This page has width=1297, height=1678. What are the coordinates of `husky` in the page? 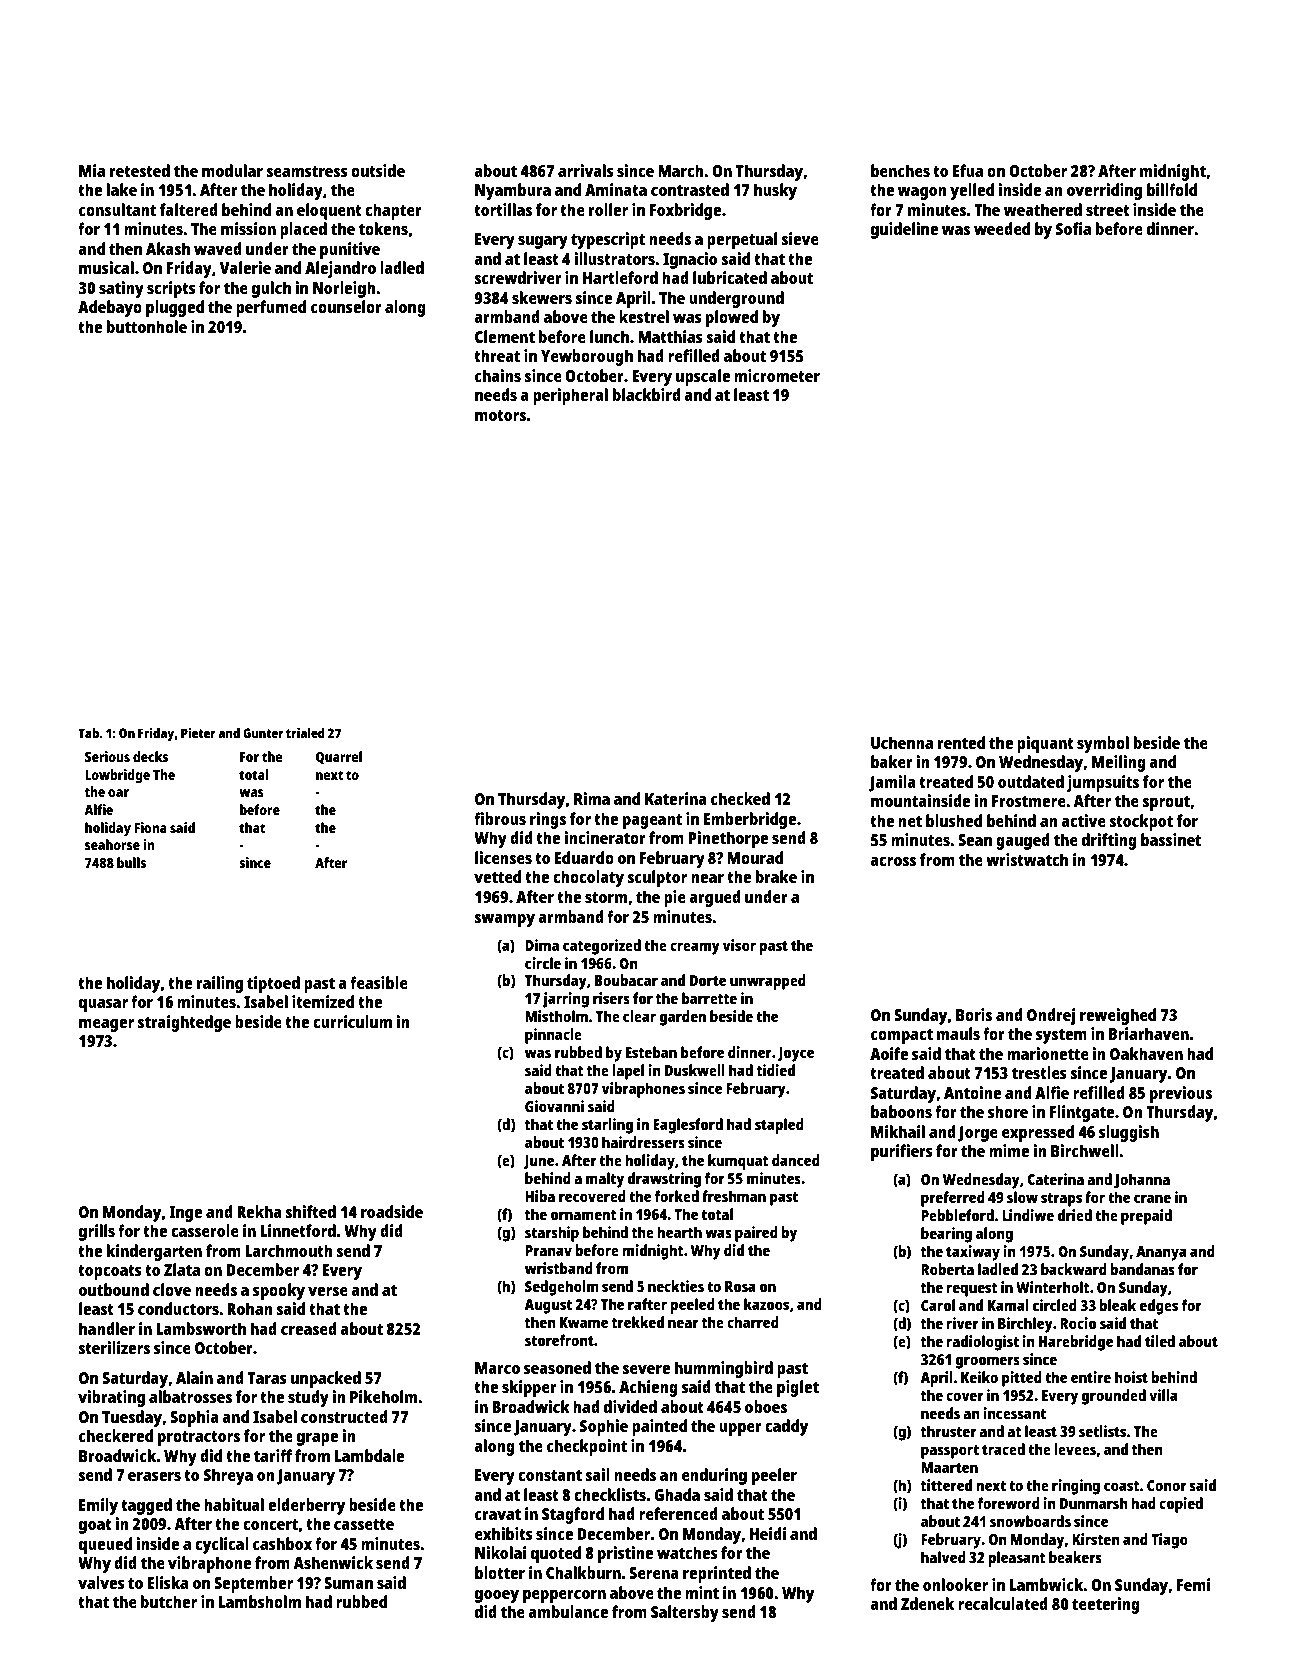 It's located at (775, 191).
